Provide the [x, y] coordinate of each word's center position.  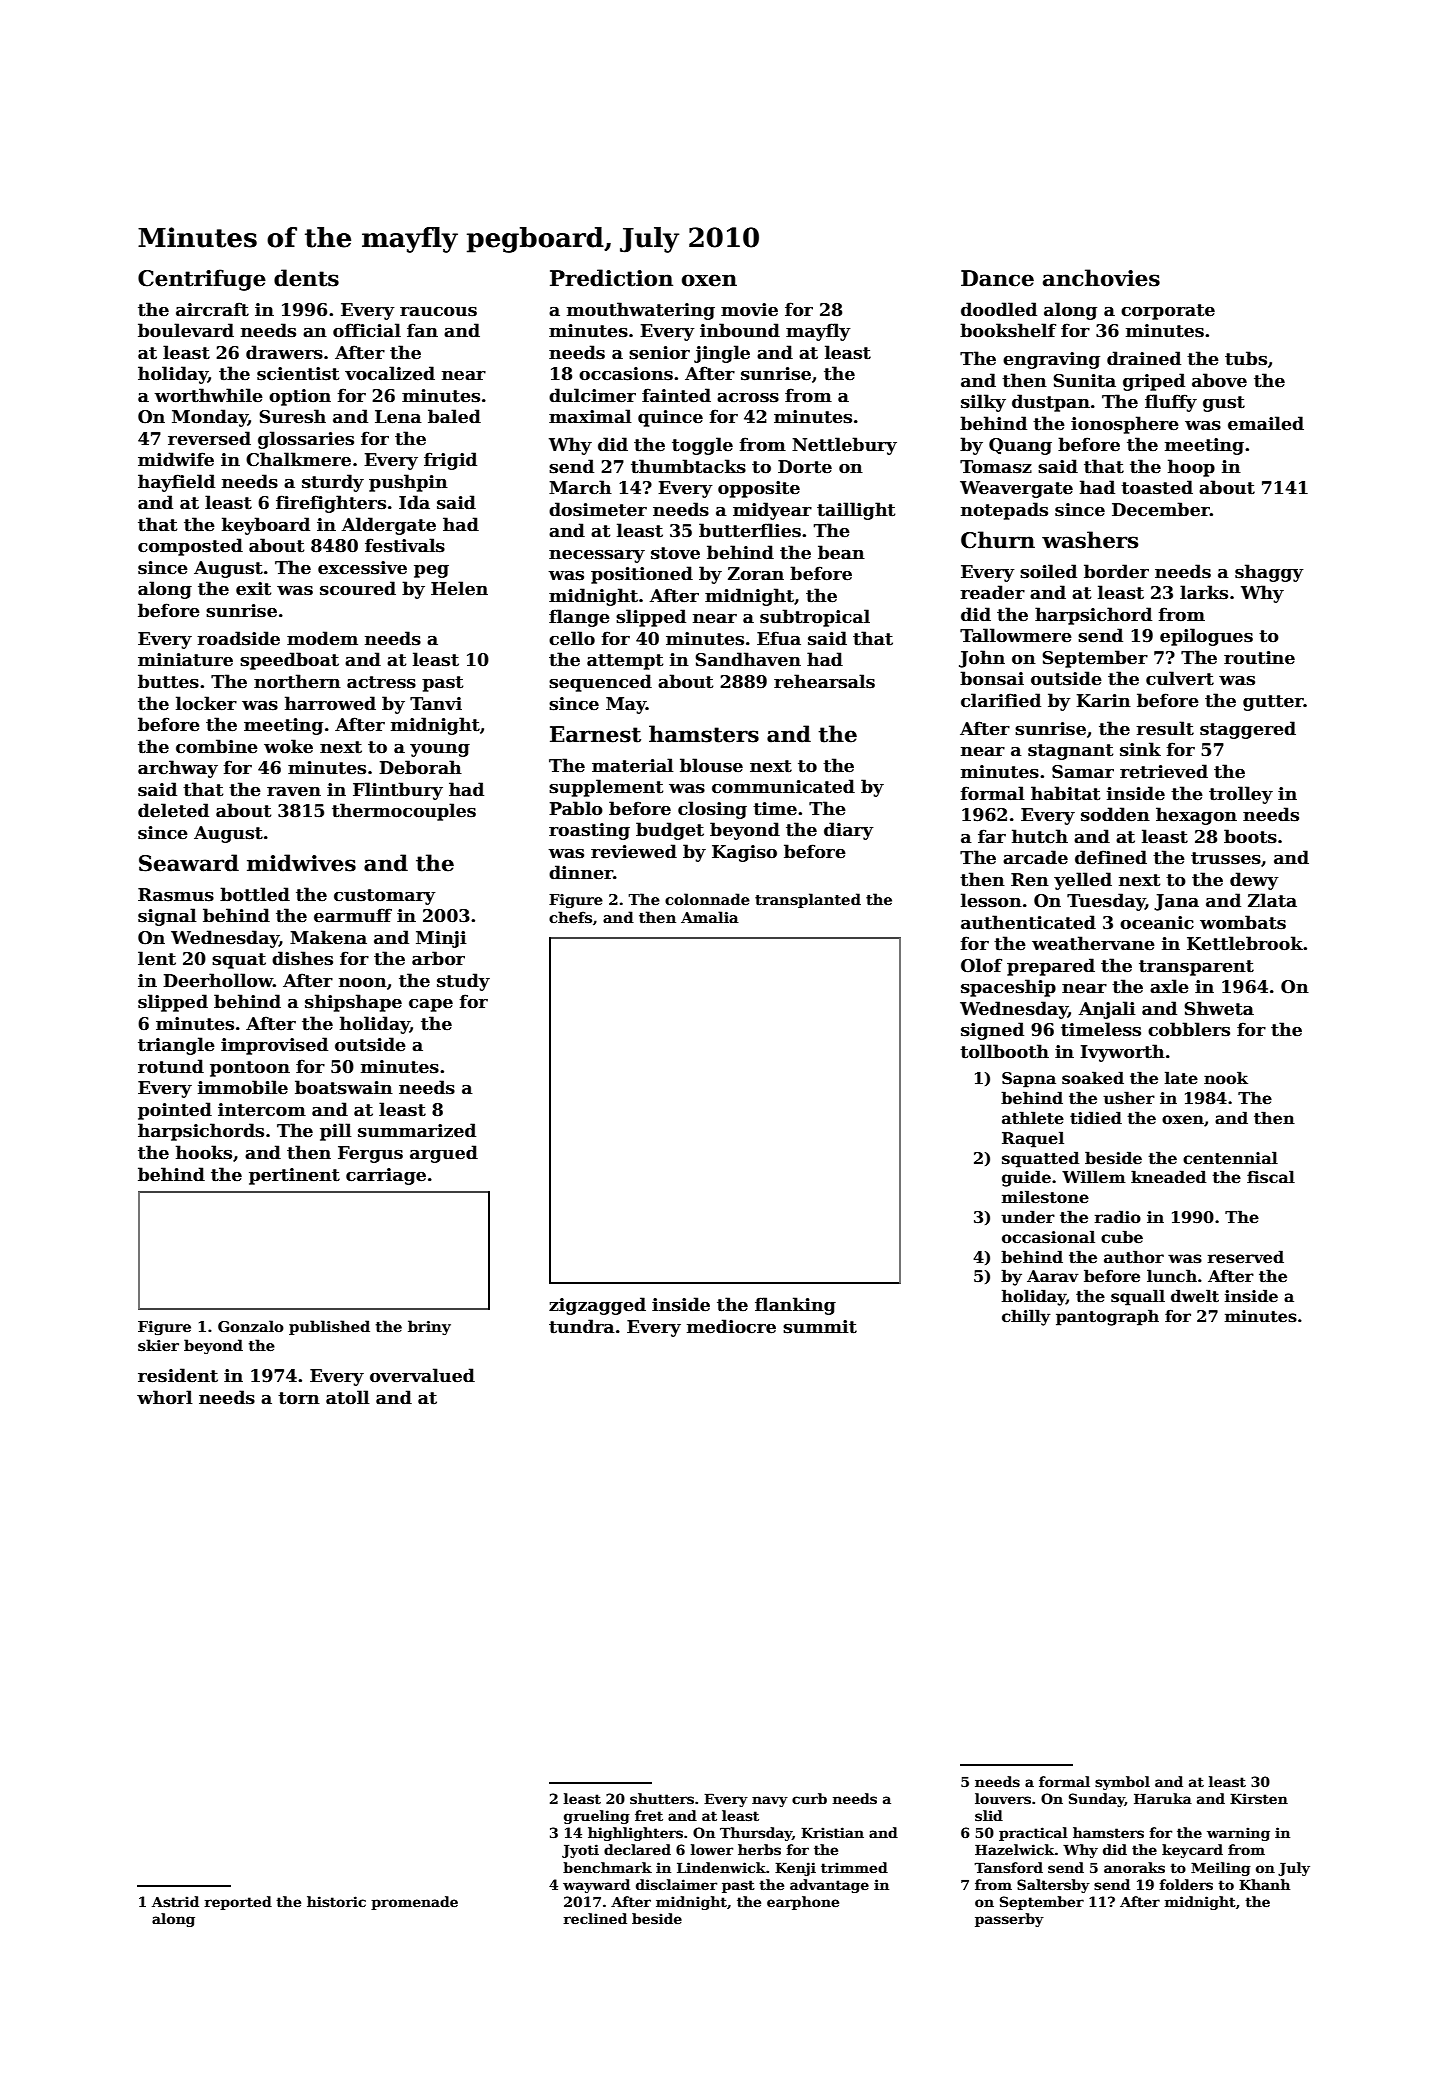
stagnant [1070, 752]
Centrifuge [202, 280]
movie [749, 310]
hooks [204, 1152]
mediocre [731, 1326]
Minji [441, 939]
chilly [1026, 1317]
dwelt [1195, 1296]
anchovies [1101, 278]
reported [238, 1903]
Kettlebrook [1245, 943]
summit [820, 1327]
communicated [783, 786]
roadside [238, 638]
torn [299, 1398]
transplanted [808, 900]
